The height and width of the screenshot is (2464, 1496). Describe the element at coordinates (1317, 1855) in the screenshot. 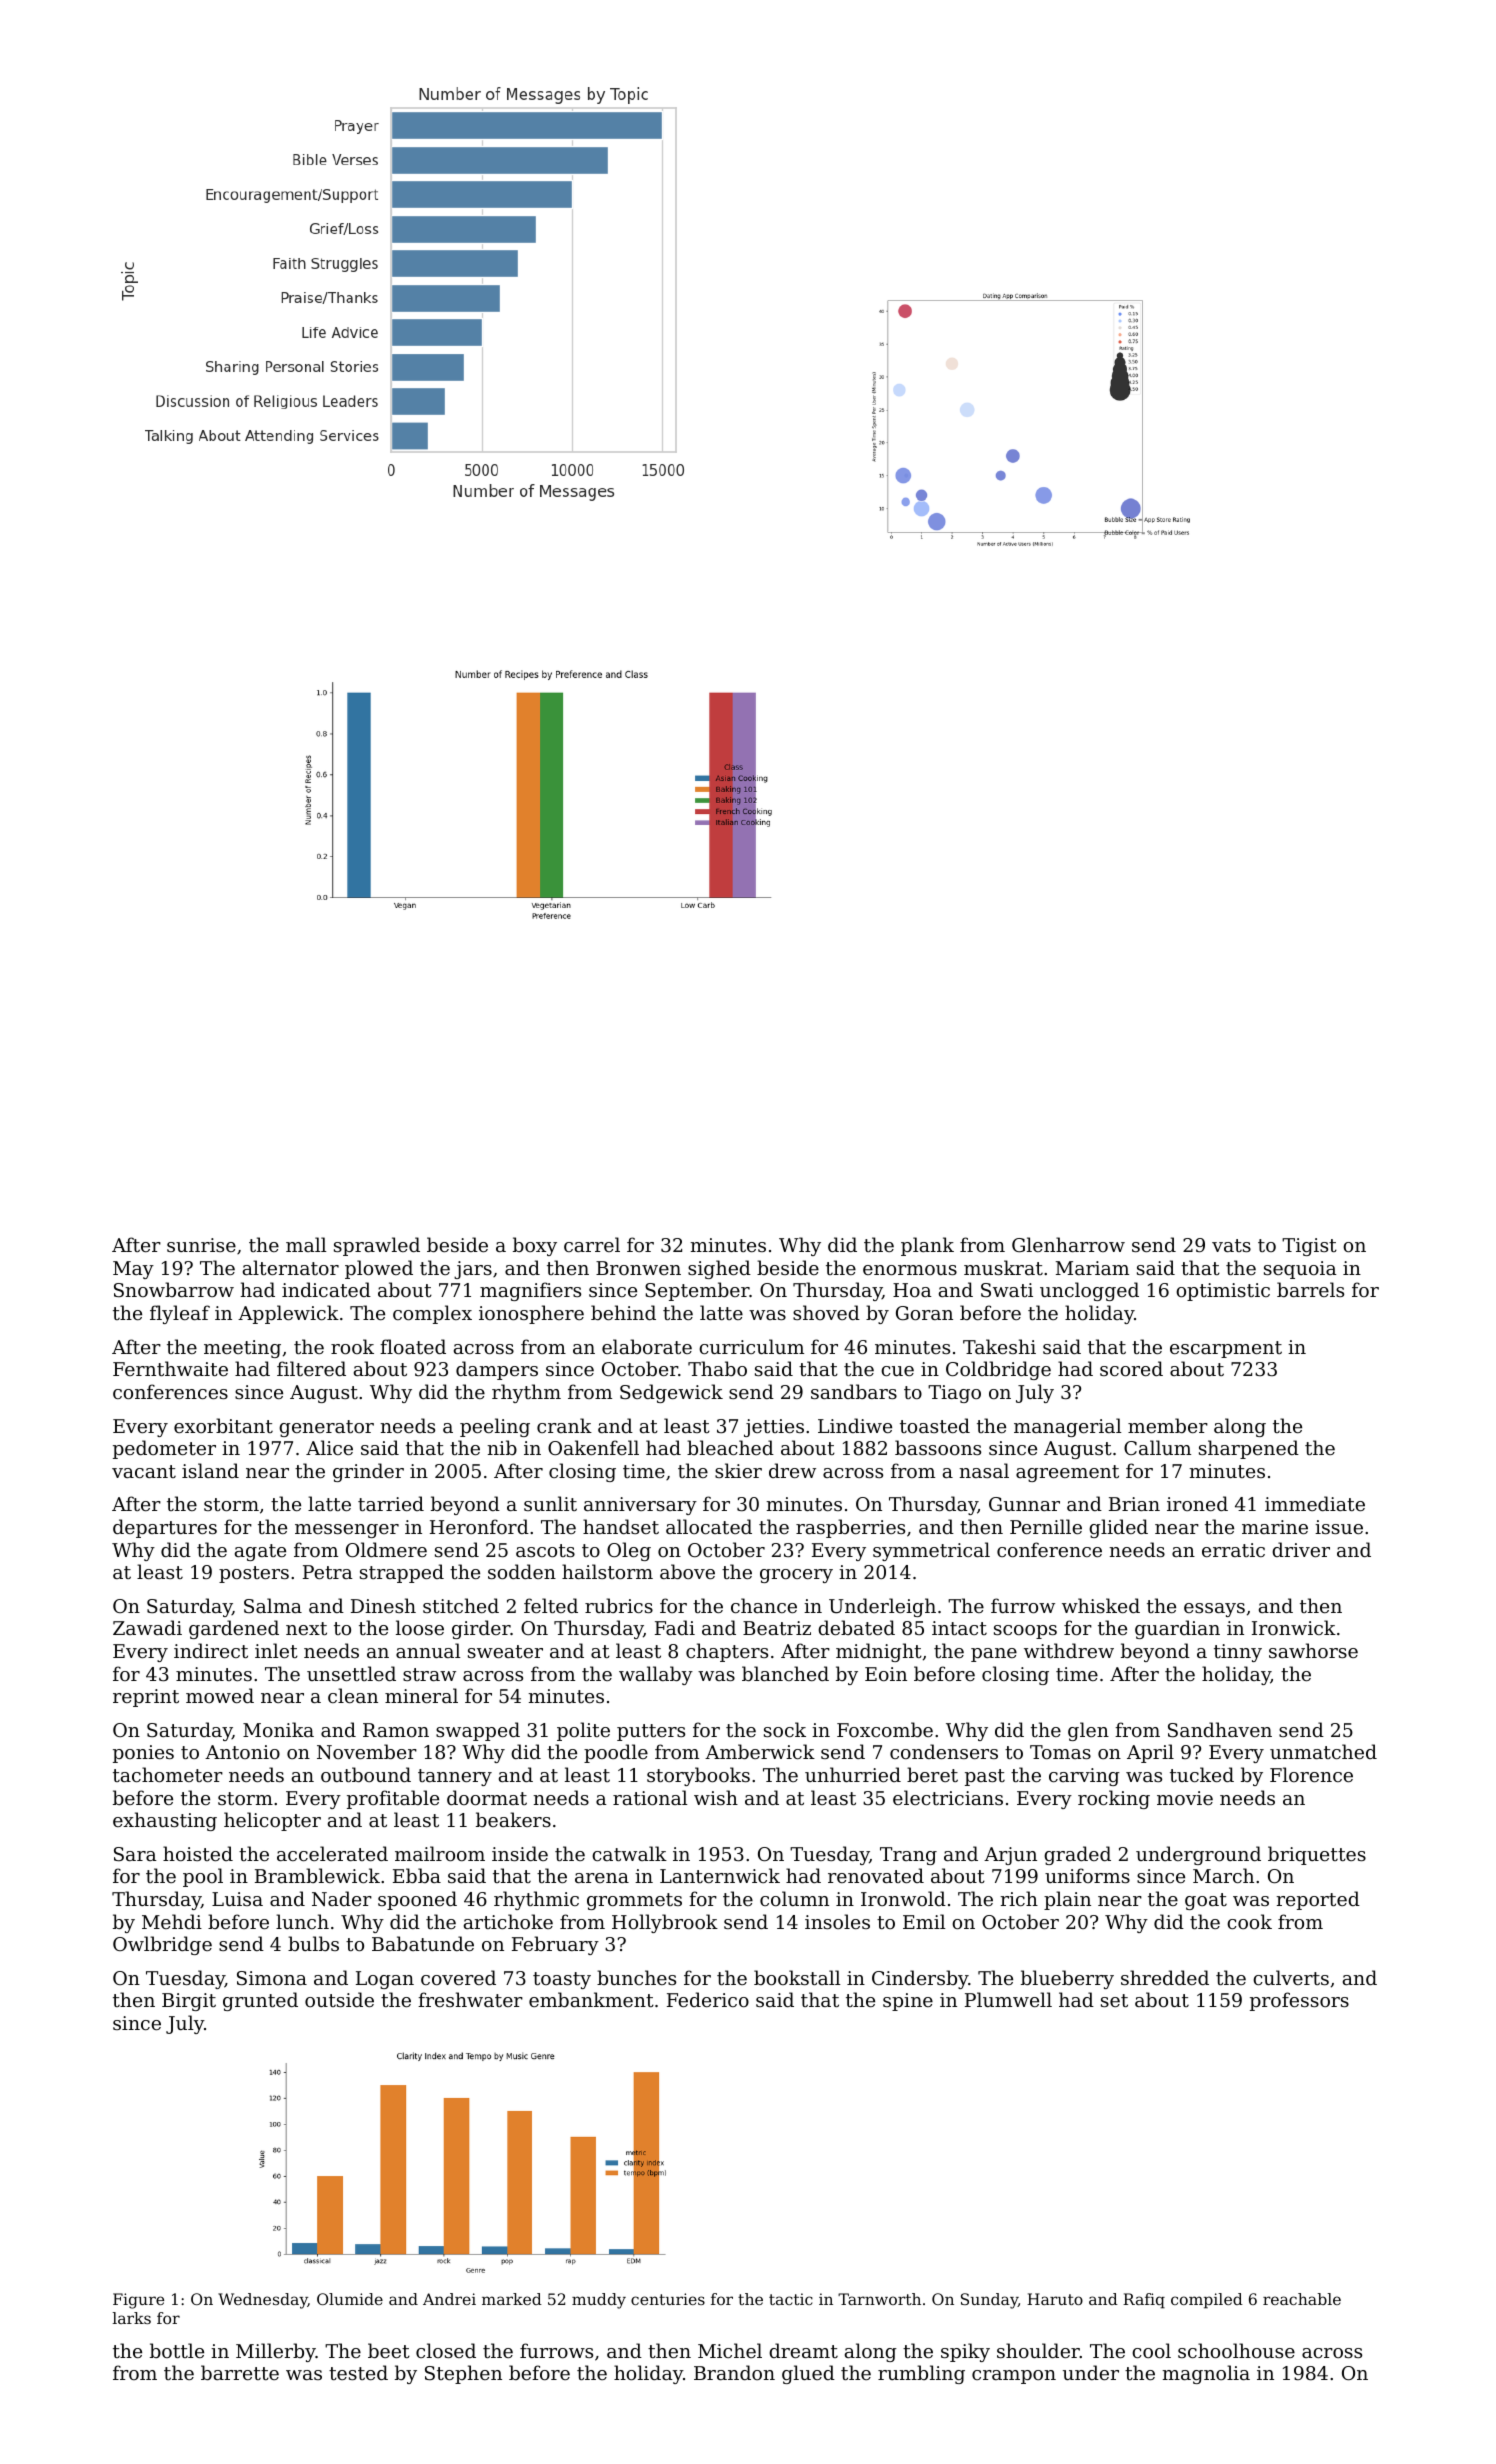

I see `briquettes` at that location.
